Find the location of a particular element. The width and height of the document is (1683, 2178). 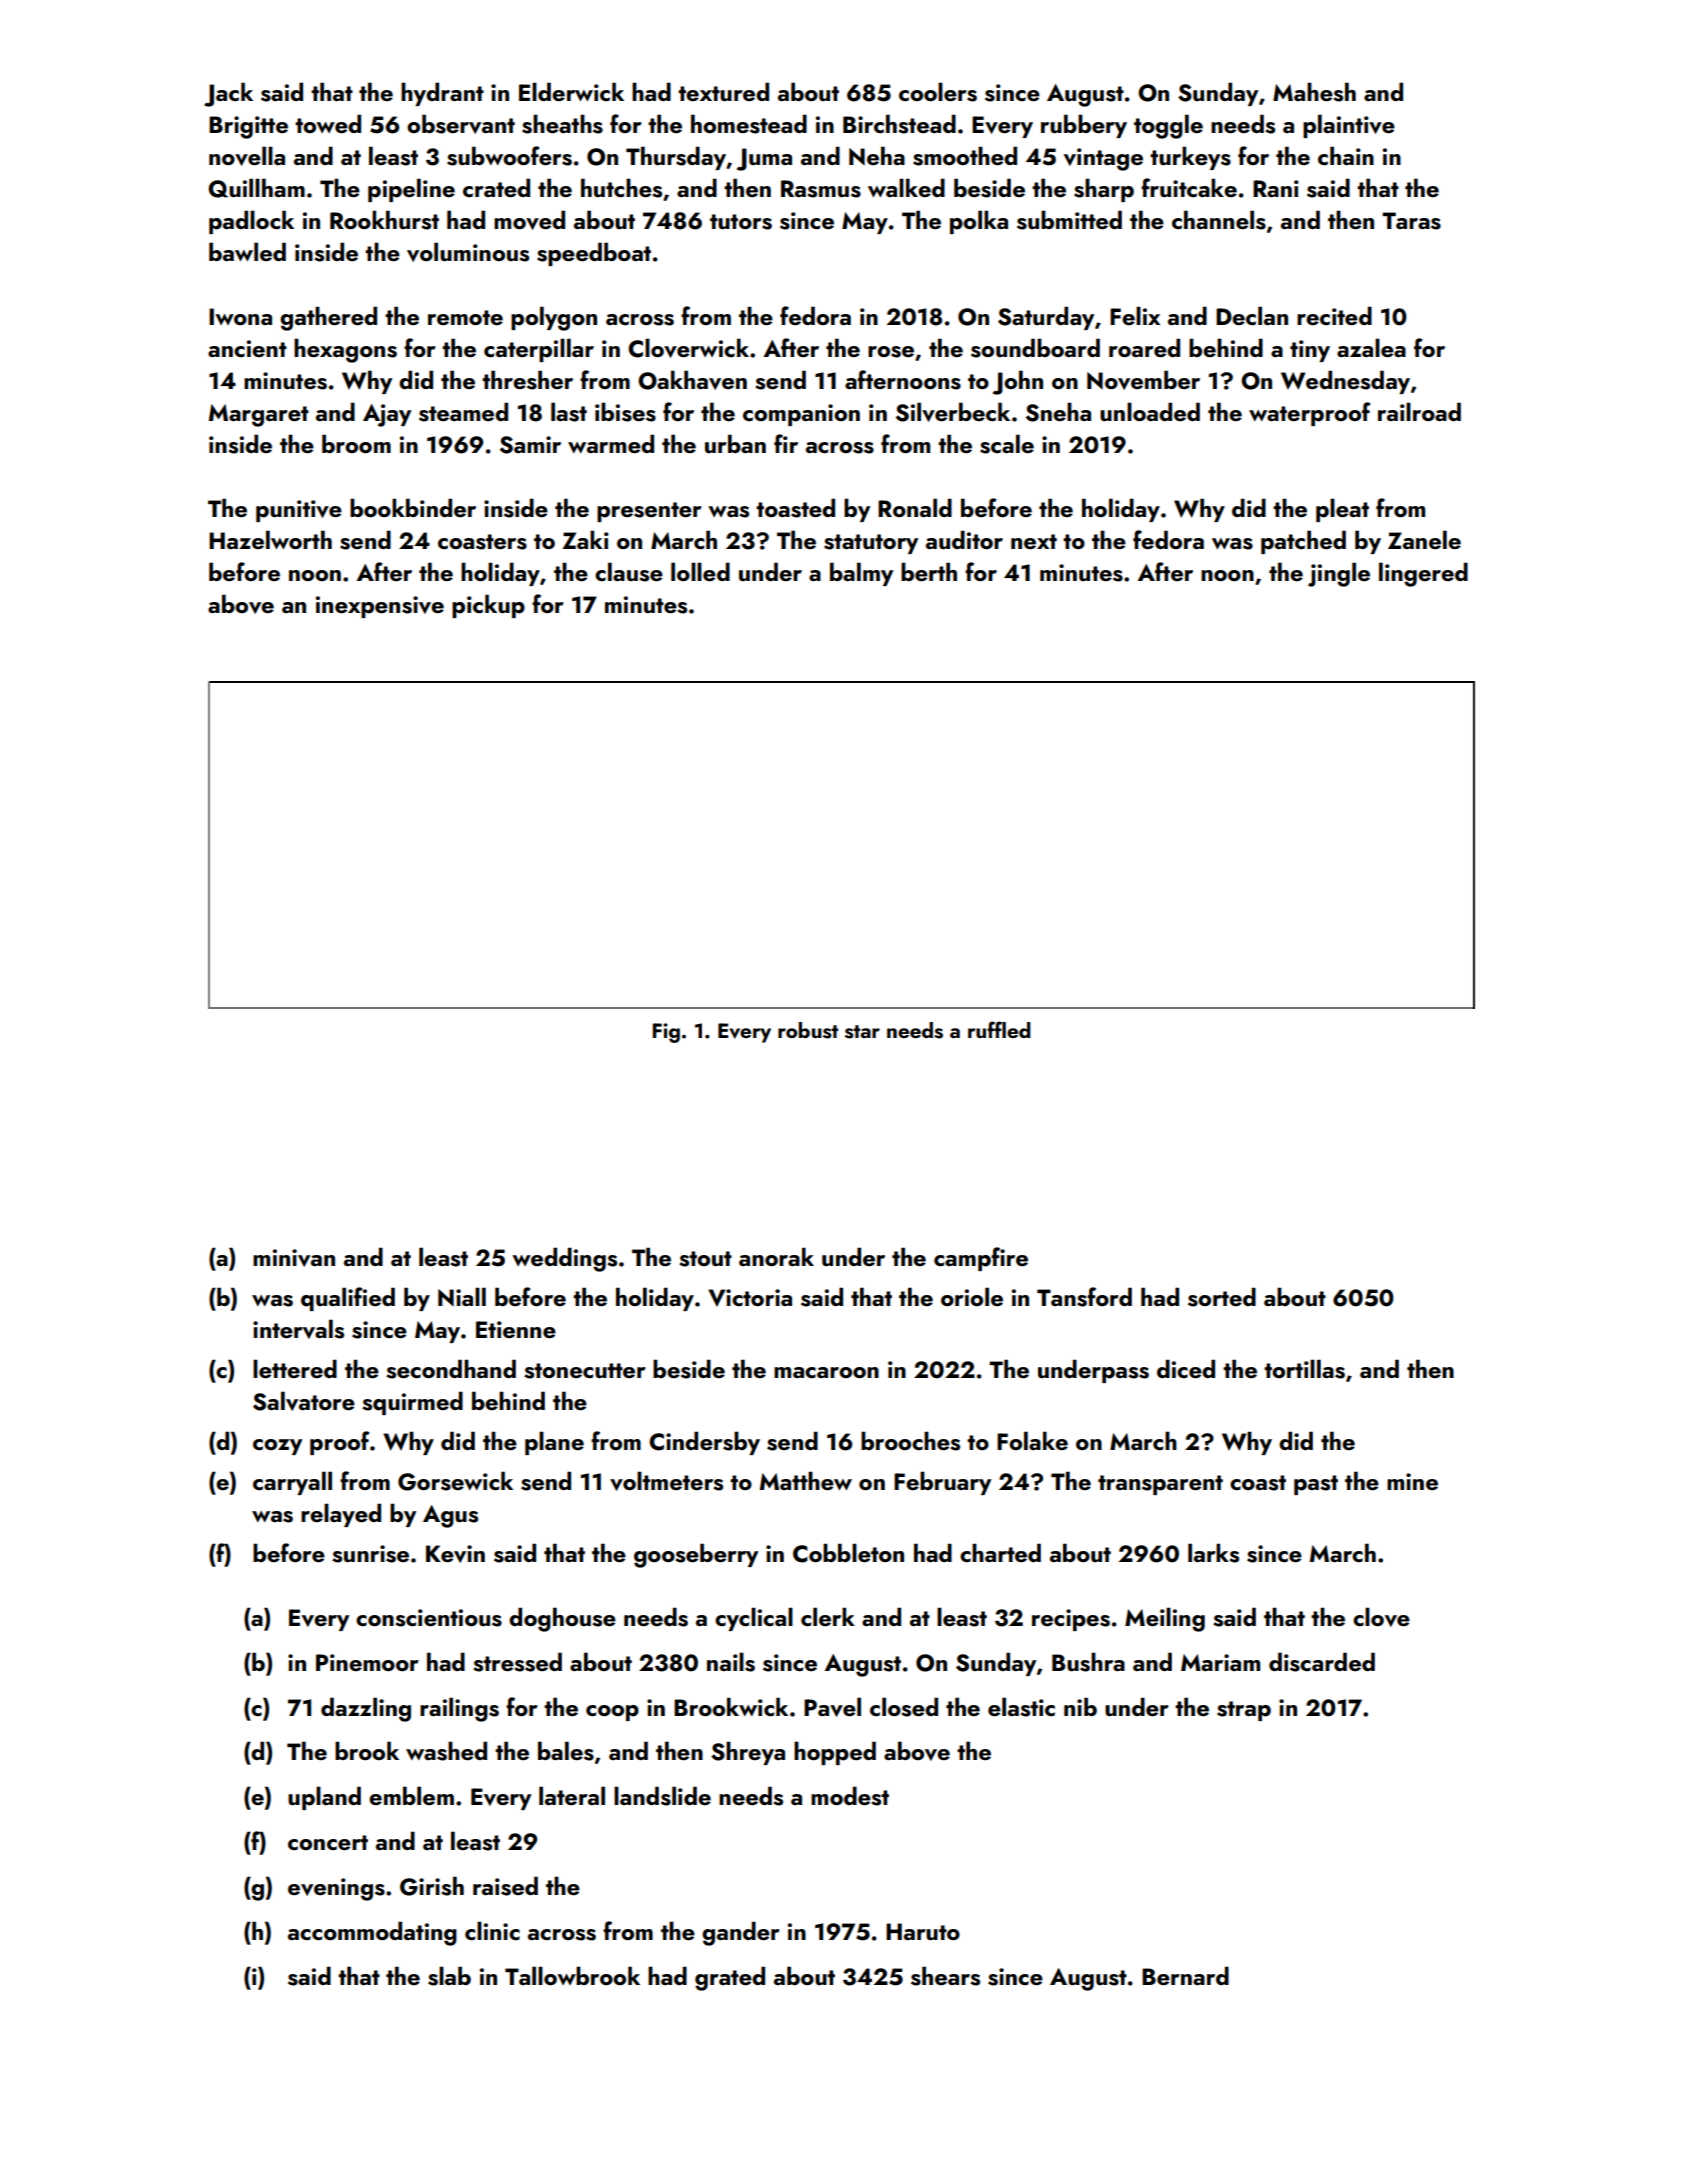

weddings is located at coordinates (564, 1259).
